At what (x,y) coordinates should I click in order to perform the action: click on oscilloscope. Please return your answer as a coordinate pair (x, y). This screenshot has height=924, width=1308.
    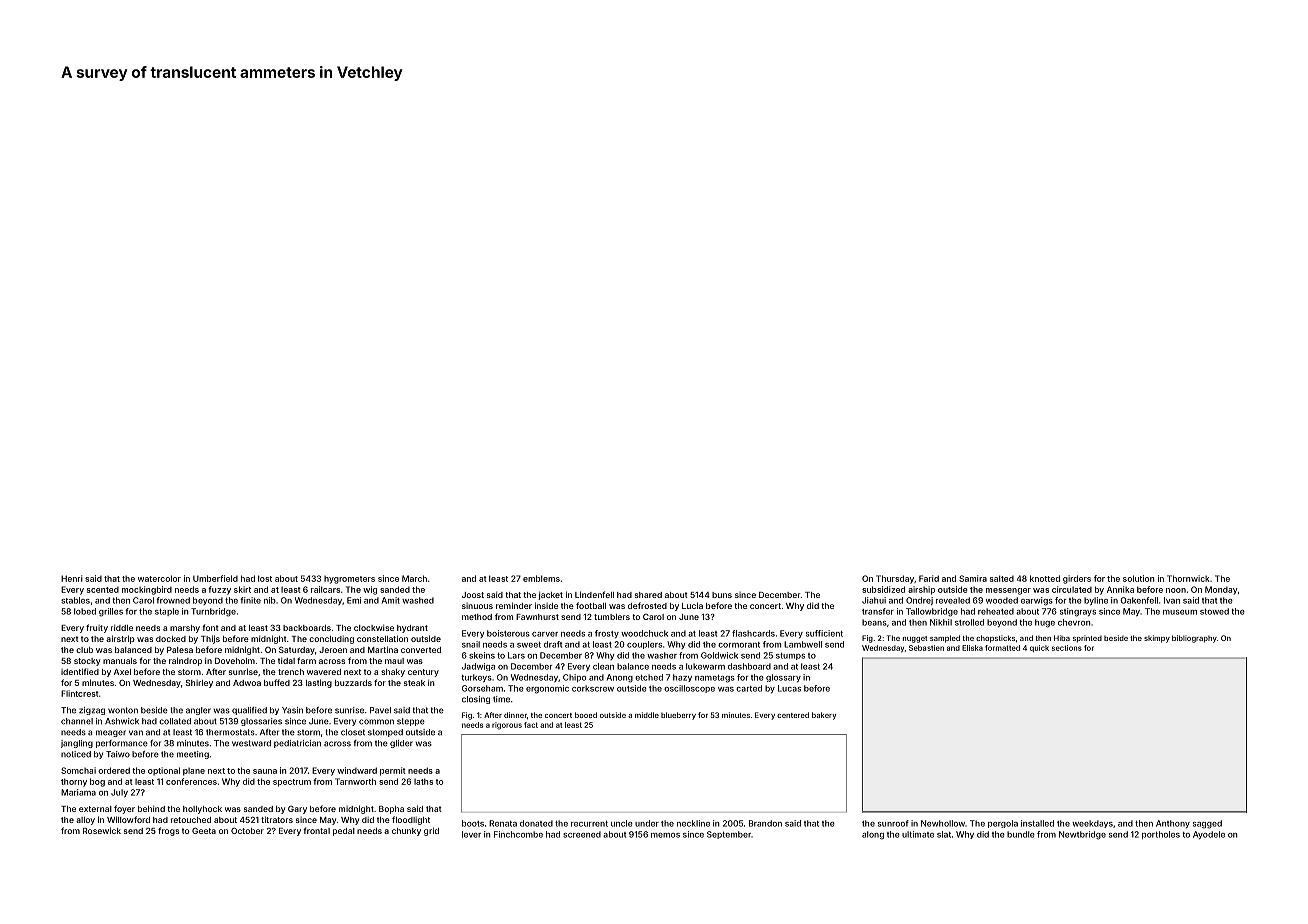
    Looking at the image, I should click on (689, 689).
